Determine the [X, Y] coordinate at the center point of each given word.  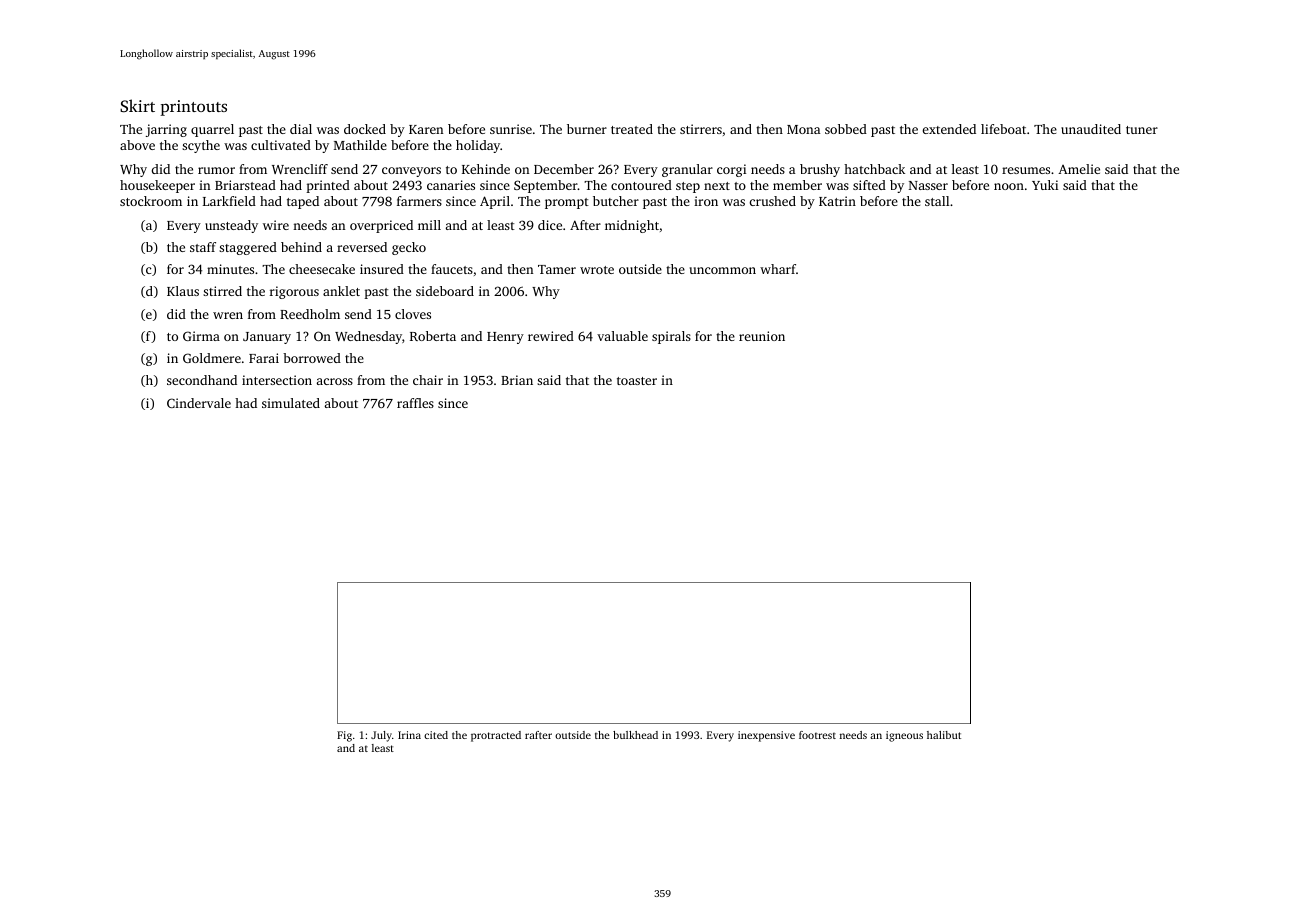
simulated [291, 403]
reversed [362, 247]
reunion [762, 336]
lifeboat [1003, 129]
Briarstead [245, 185]
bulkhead [635, 735]
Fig [344, 736]
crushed [773, 201]
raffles [415, 403]
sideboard [445, 291]
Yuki [1045, 185]
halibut [944, 735]
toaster [637, 381]
